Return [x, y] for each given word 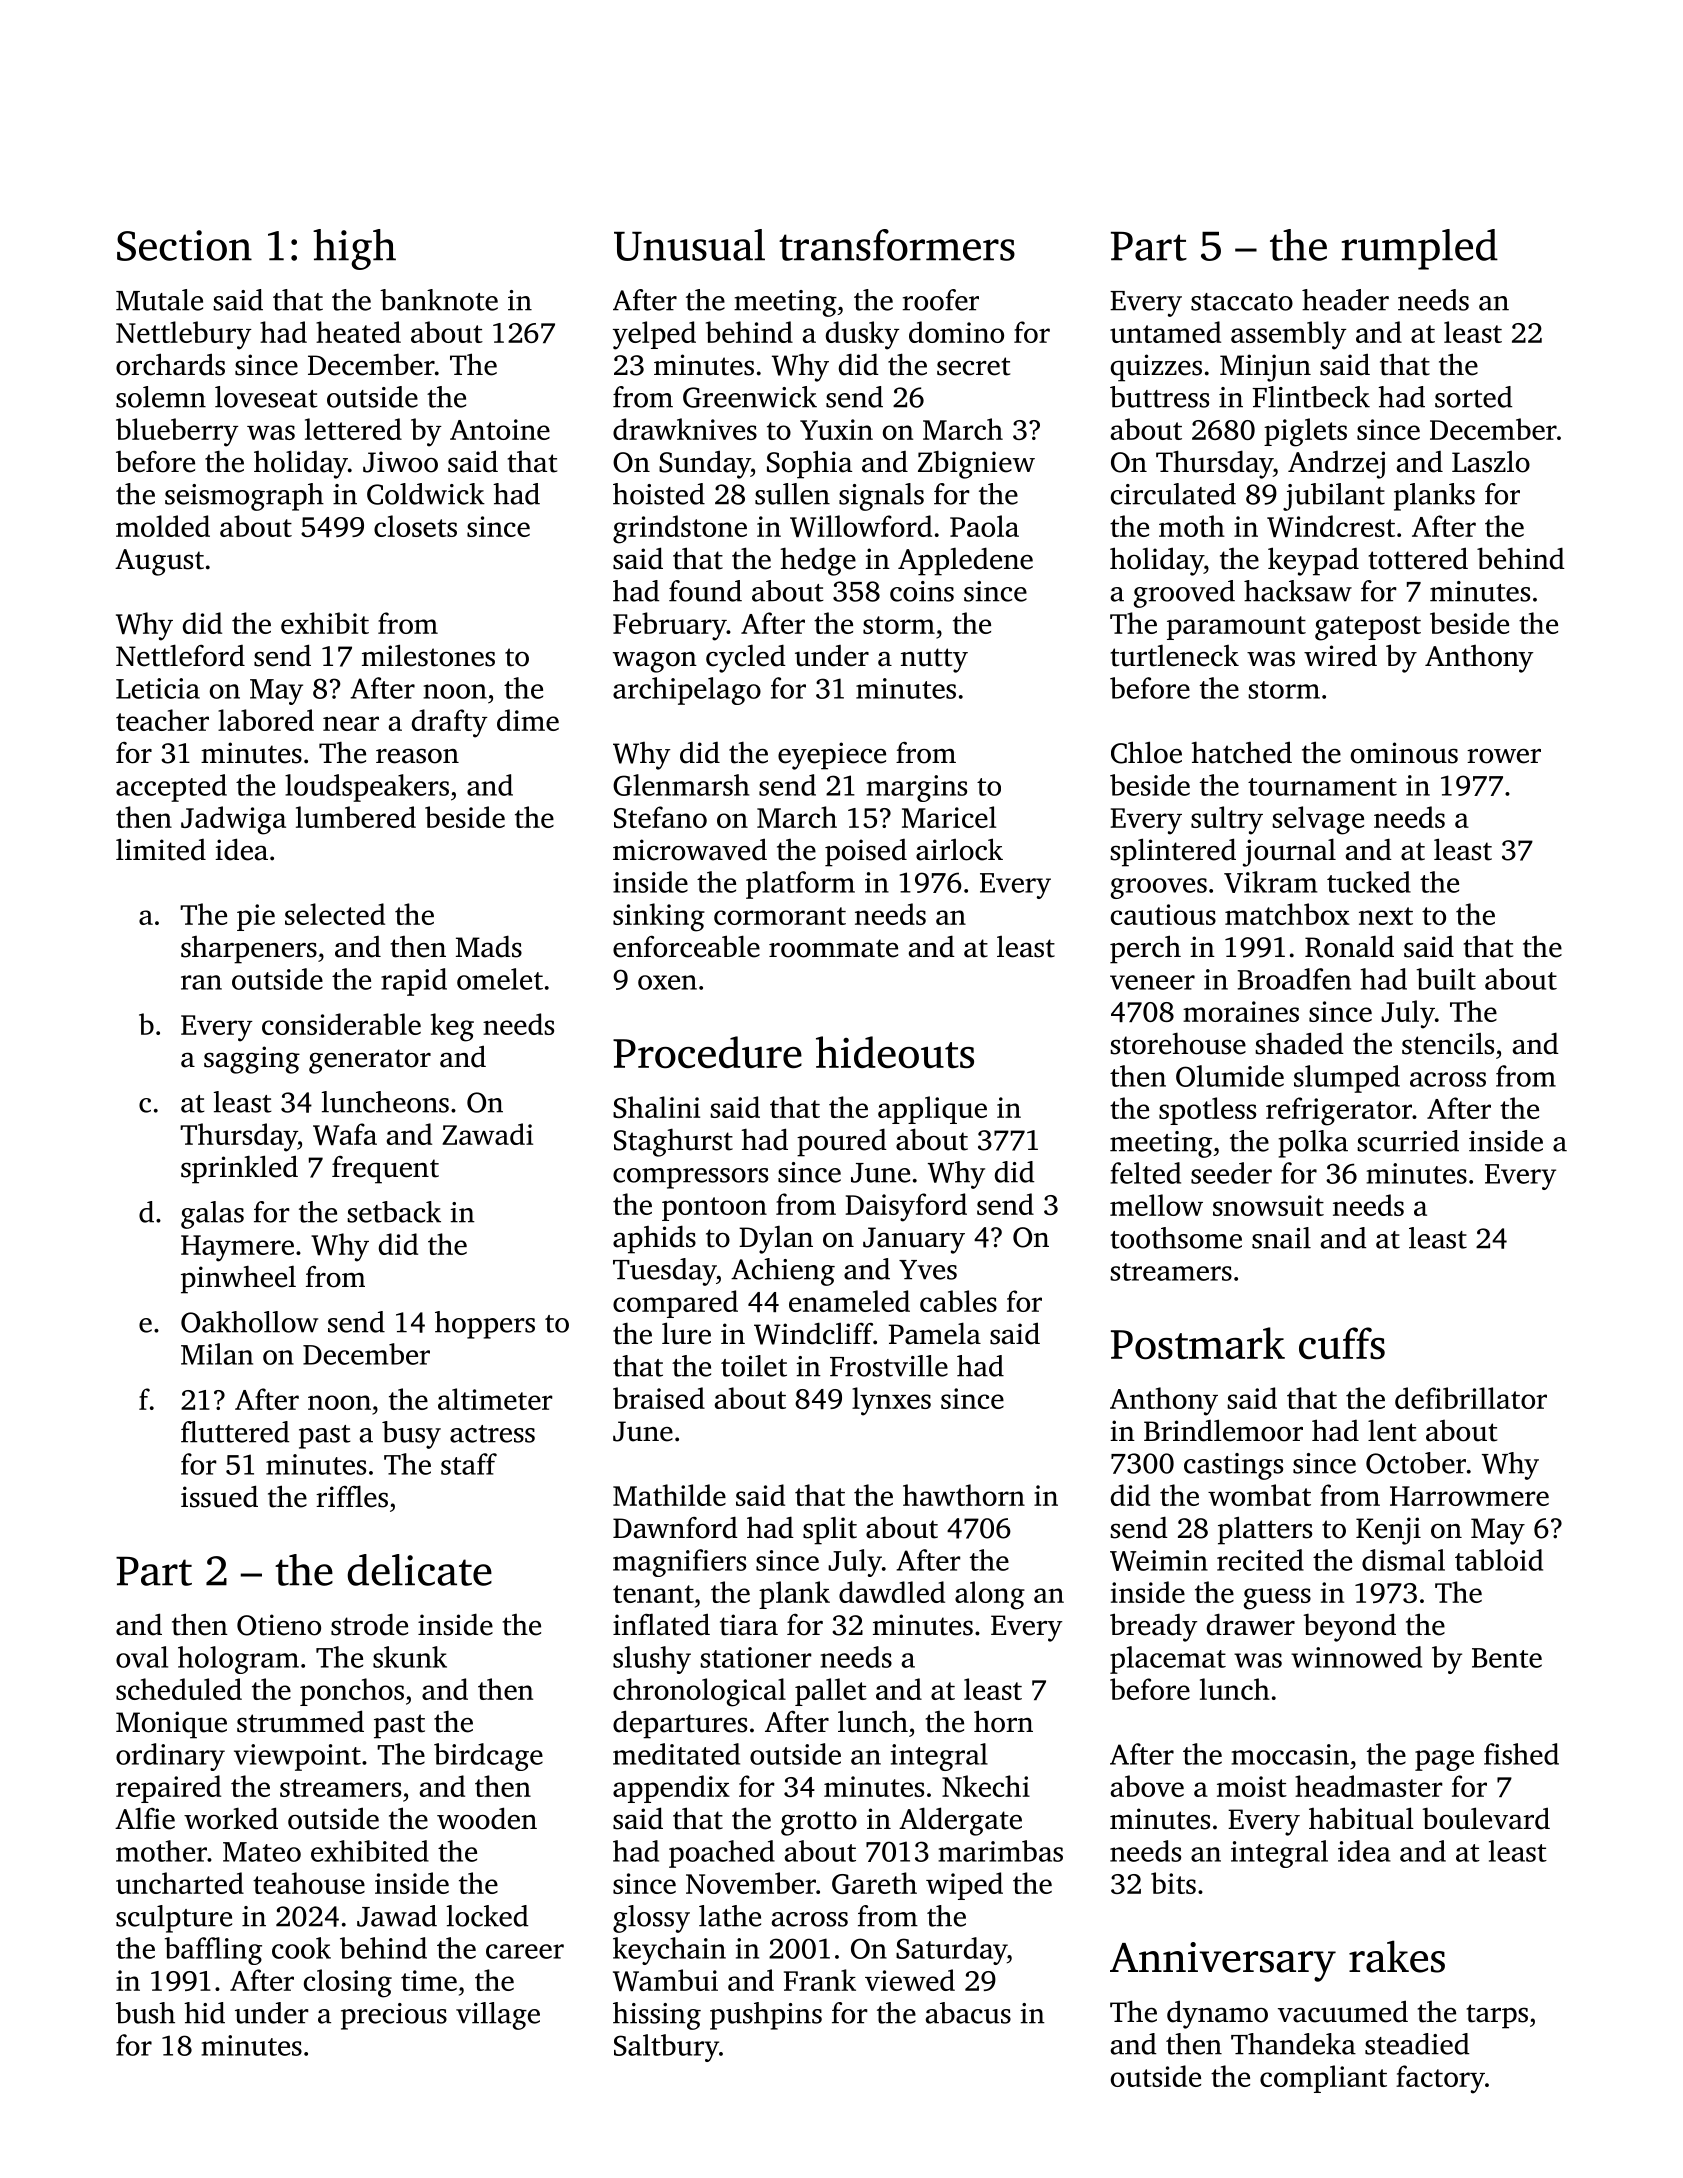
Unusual [689, 245]
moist [1252, 1786]
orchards [170, 364]
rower [1504, 756]
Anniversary [1223, 1962]
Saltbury [666, 2048]
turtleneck [1175, 655]
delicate [419, 1570]
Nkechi [986, 1786]
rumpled [1420, 249]
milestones [428, 655]
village [498, 2016]
